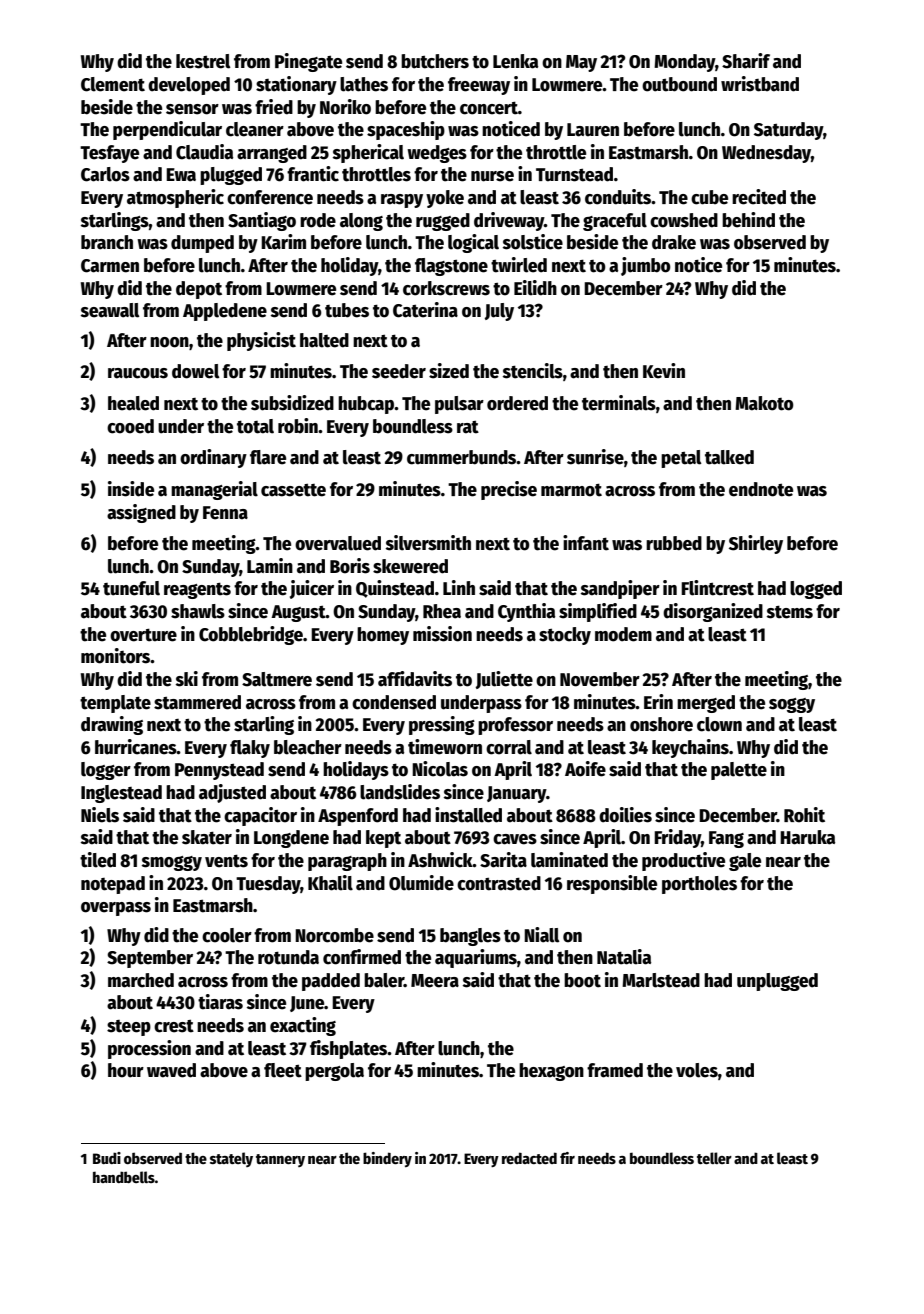 Image resolution: width=924 pixels, height=1314 pixels. Describe the element at coordinates (792, 705) in the image. I see `soggy` at that location.
